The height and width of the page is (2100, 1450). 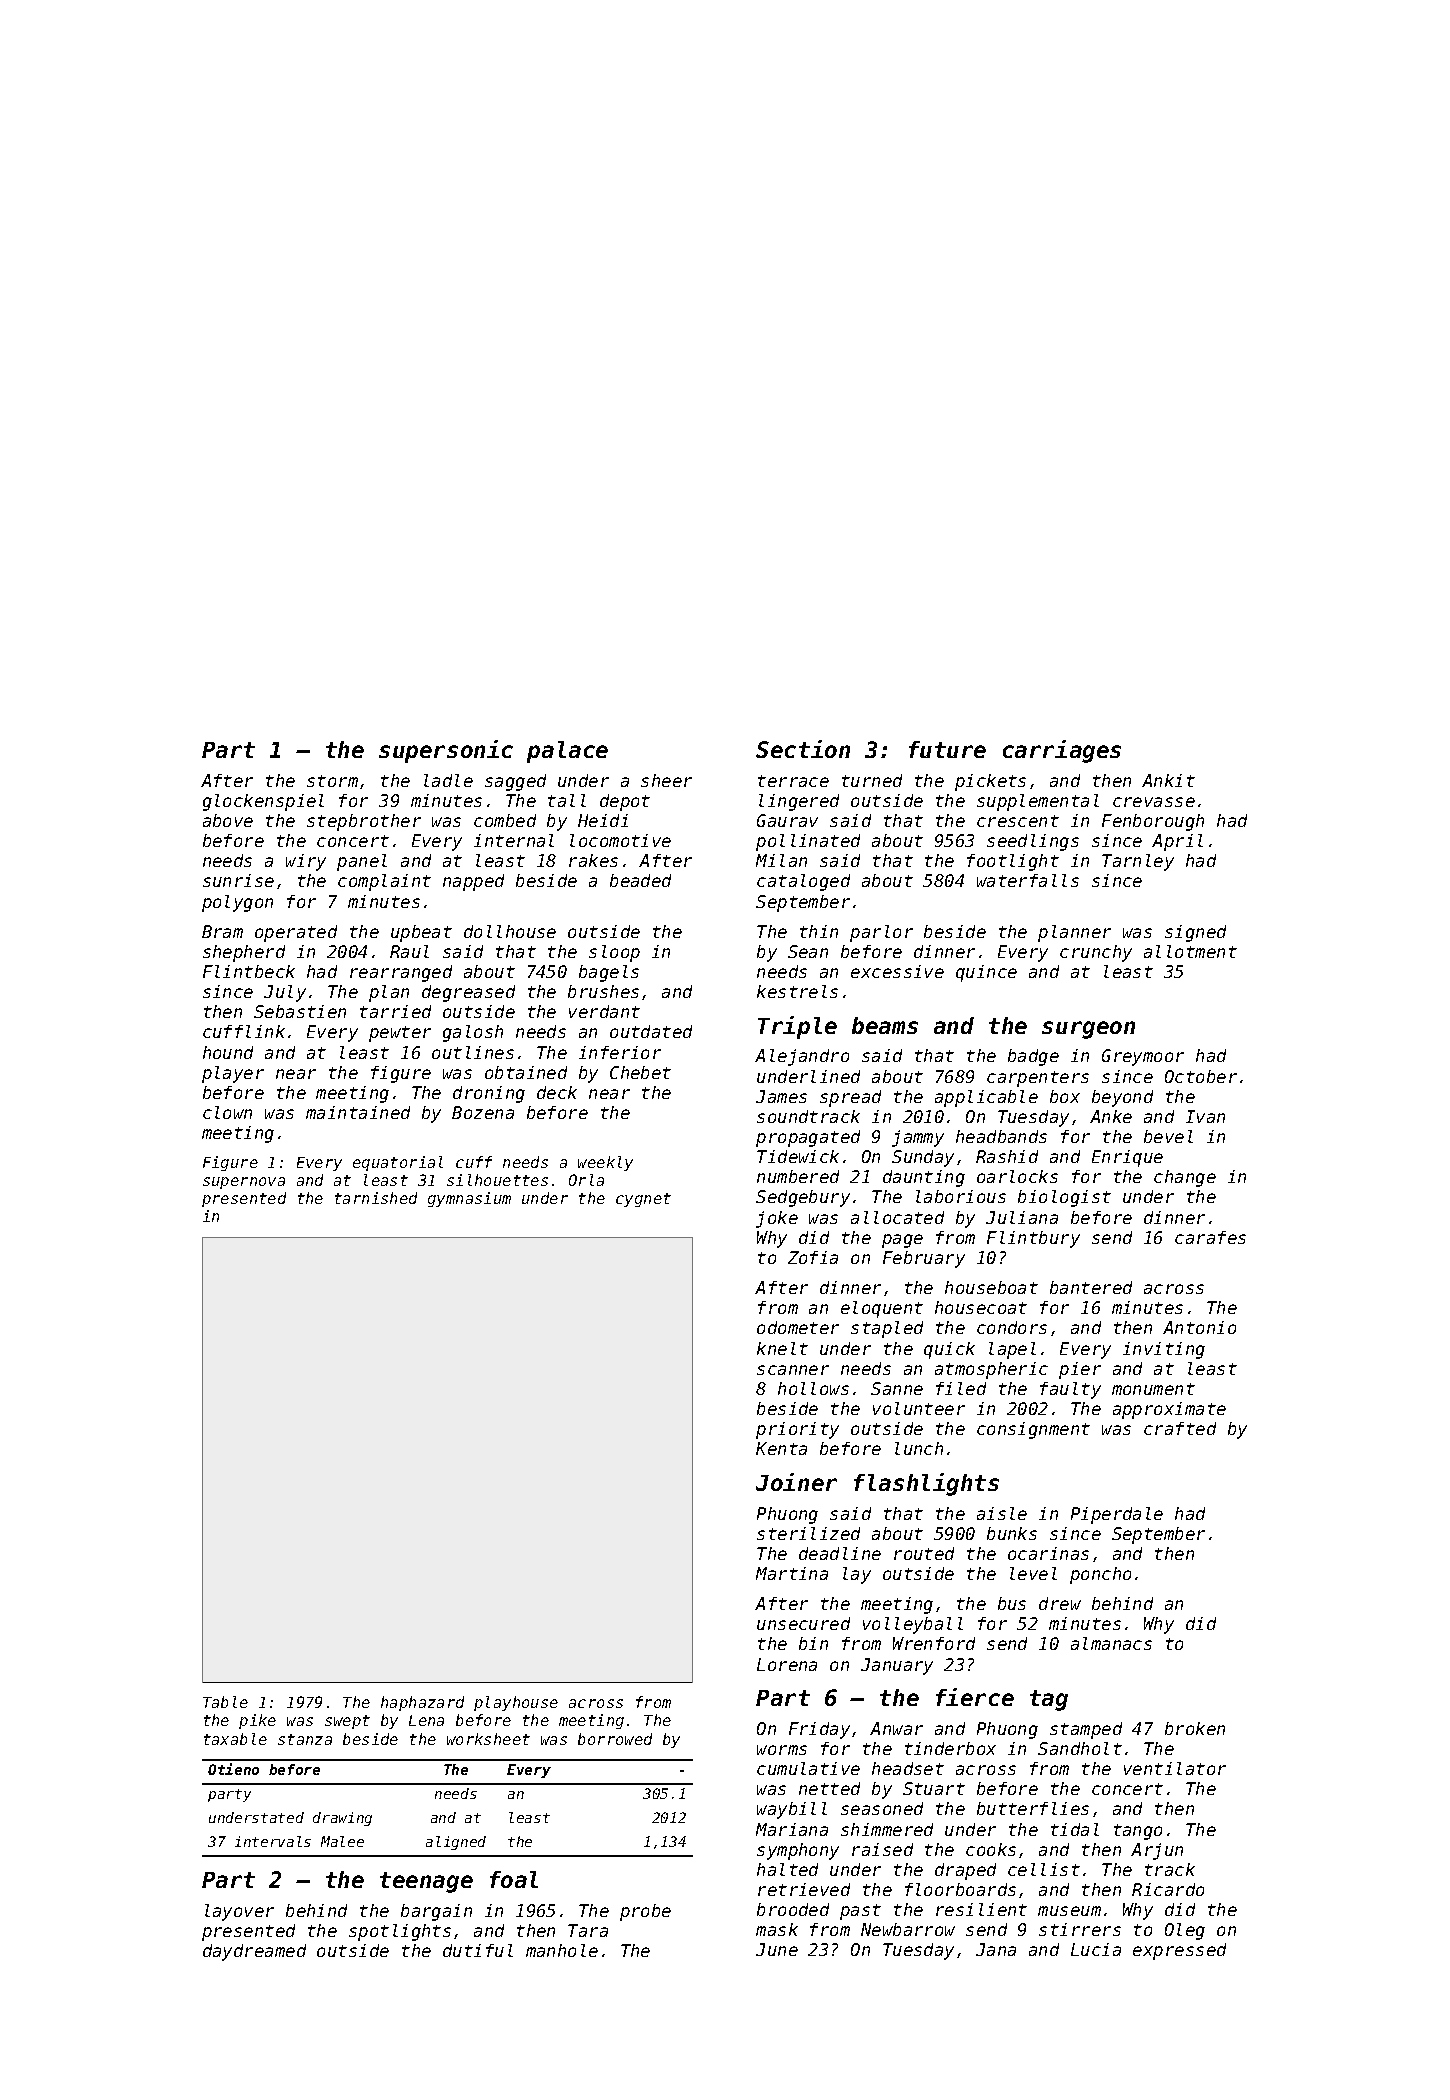 I want to click on broken, so click(x=1195, y=1728).
